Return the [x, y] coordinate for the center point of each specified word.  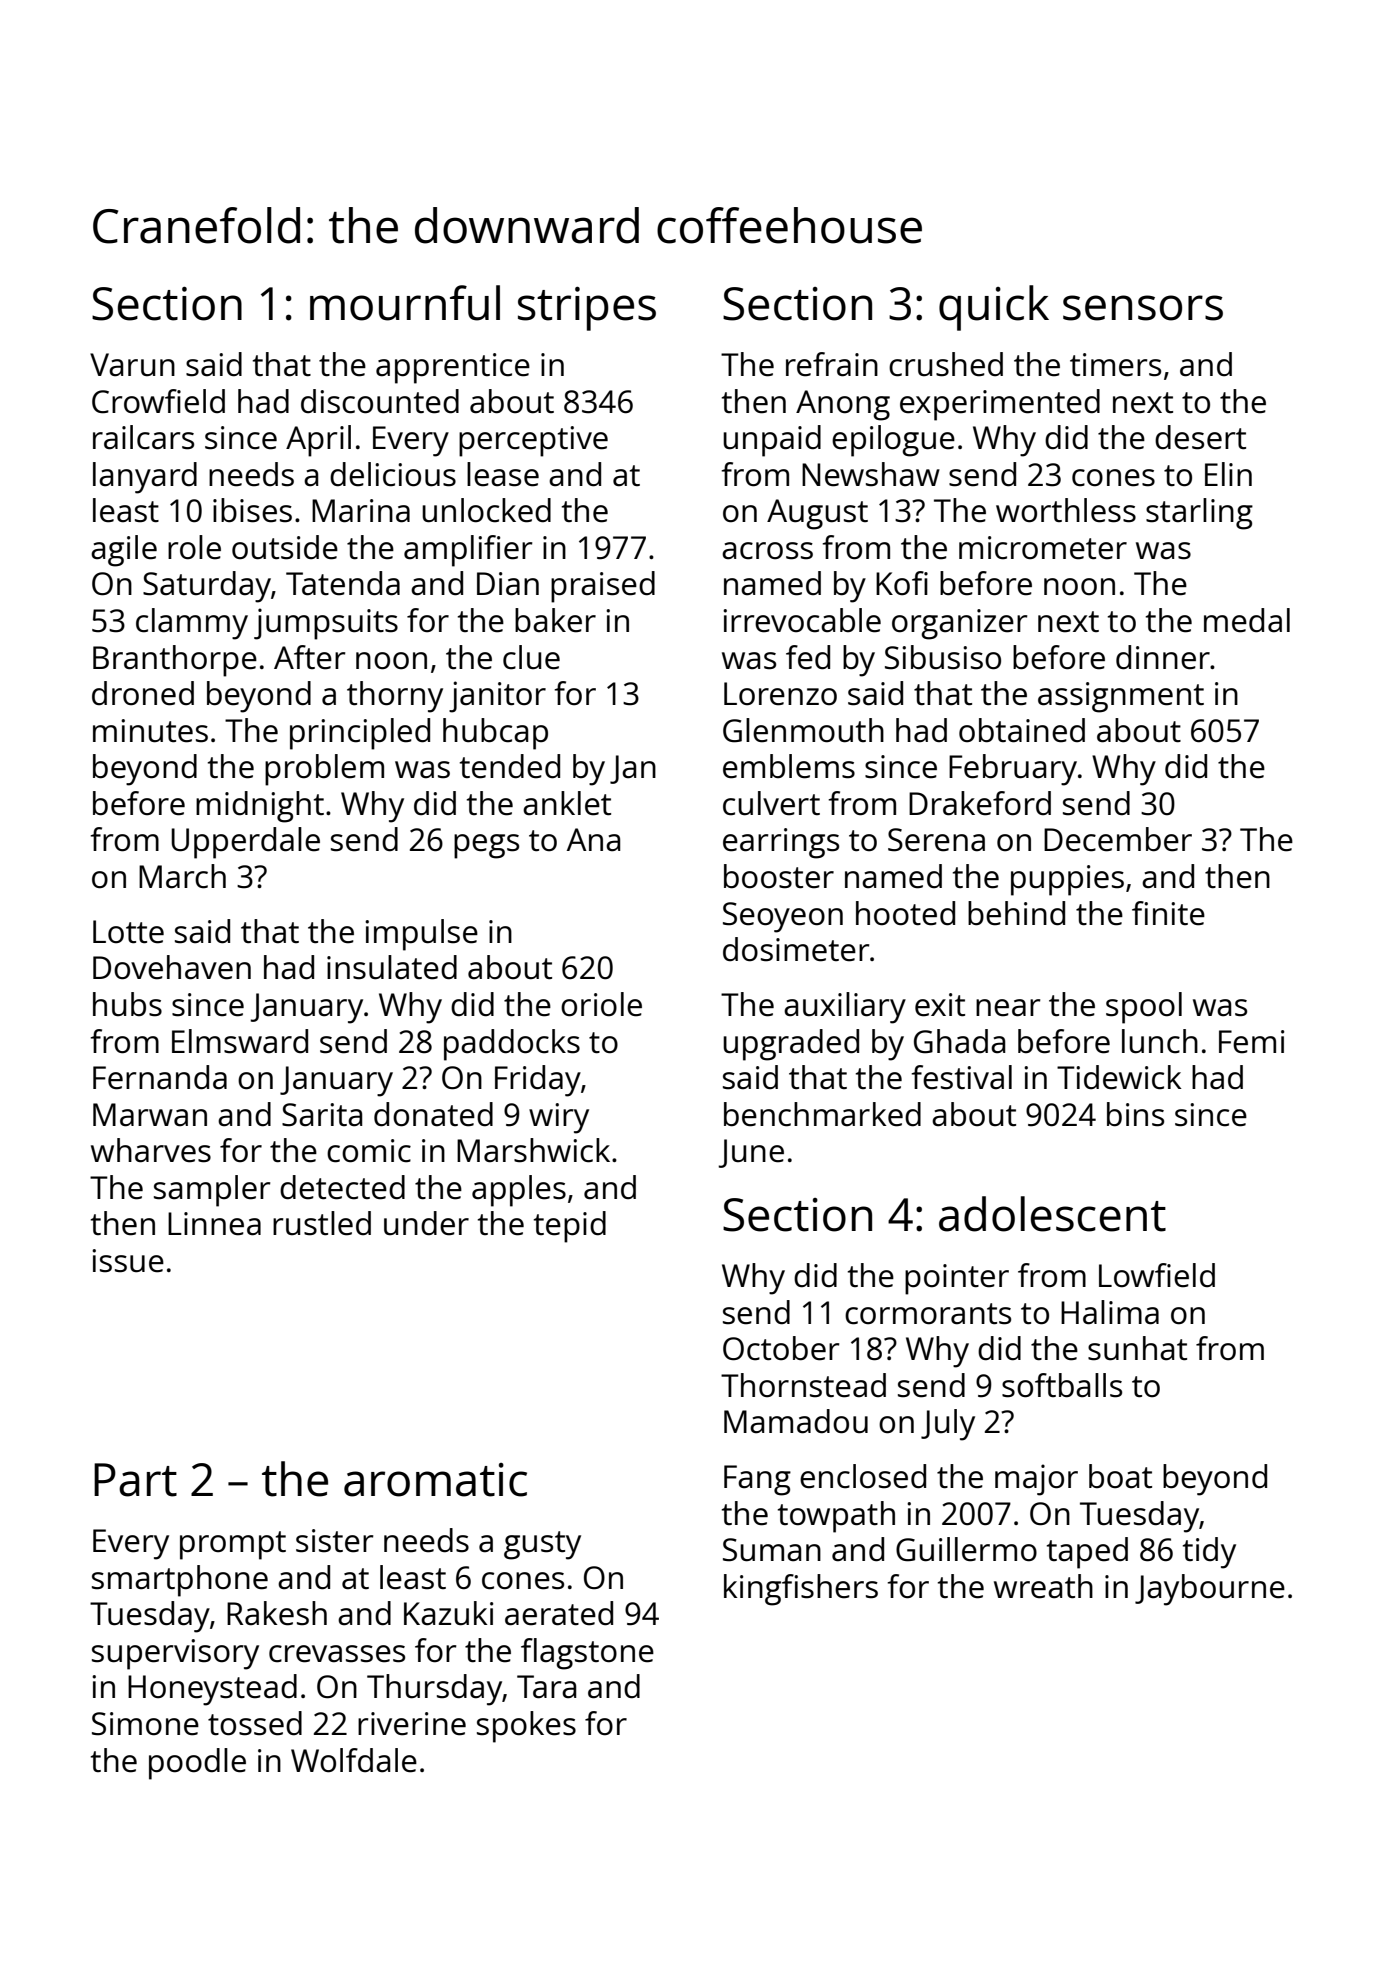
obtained [1022, 730]
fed [808, 657]
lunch [1160, 1041]
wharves [151, 1150]
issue [128, 1261]
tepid [570, 1227]
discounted [380, 401]
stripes [587, 309]
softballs [1062, 1385]
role [194, 547]
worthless [1066, 510]
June [751, 1153]
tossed [255, 1723]
